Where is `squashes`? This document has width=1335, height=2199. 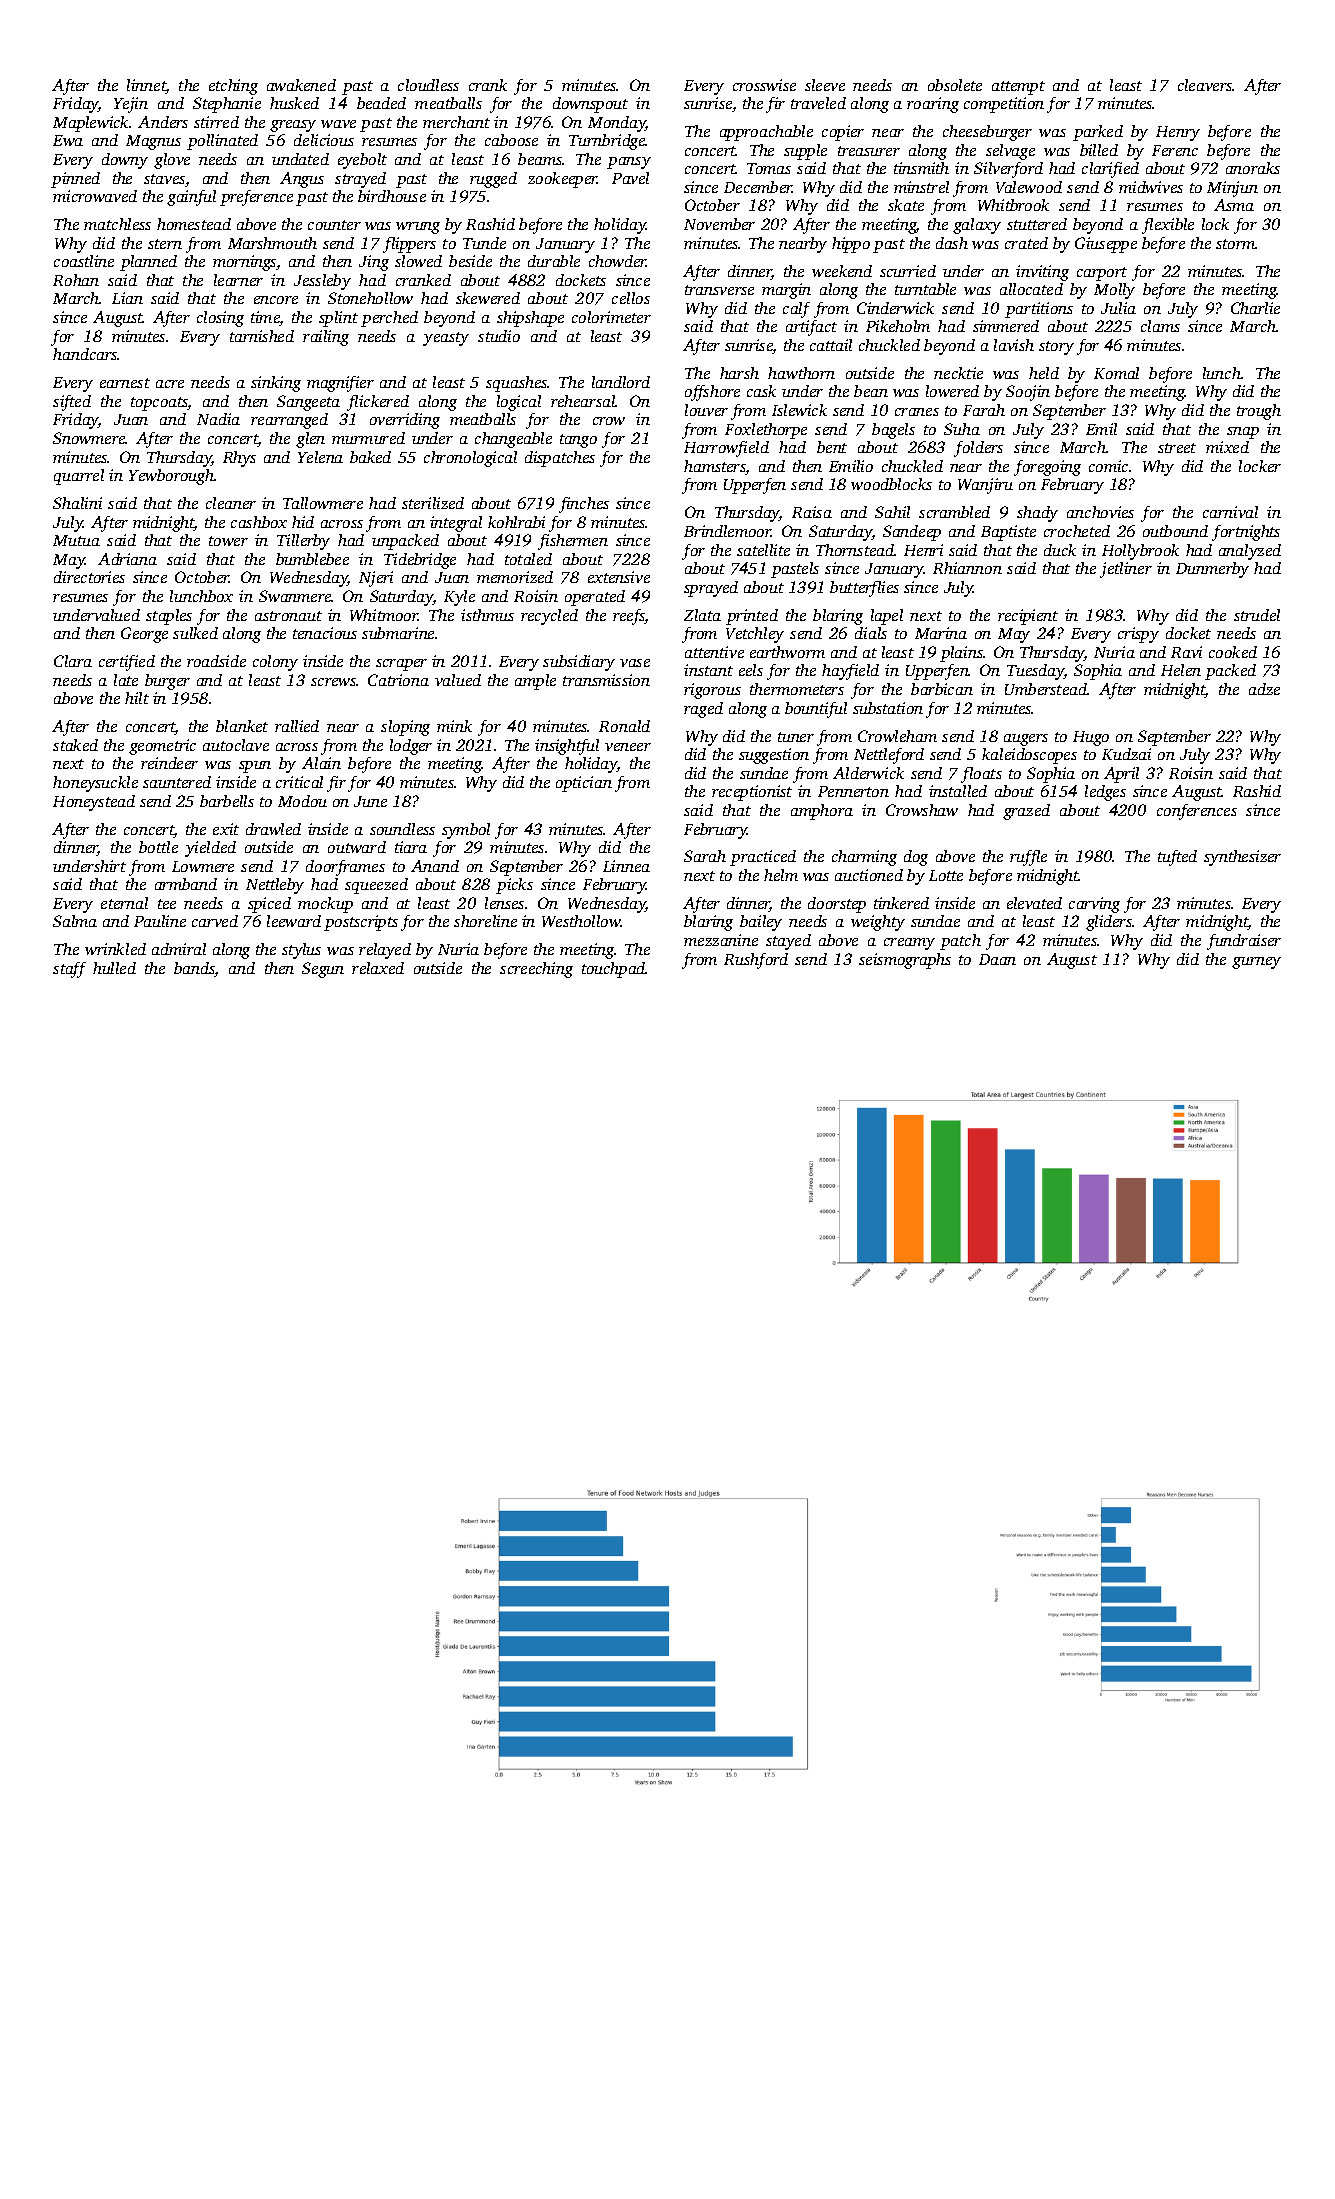
squashes is located at coordinates (517, 384).
